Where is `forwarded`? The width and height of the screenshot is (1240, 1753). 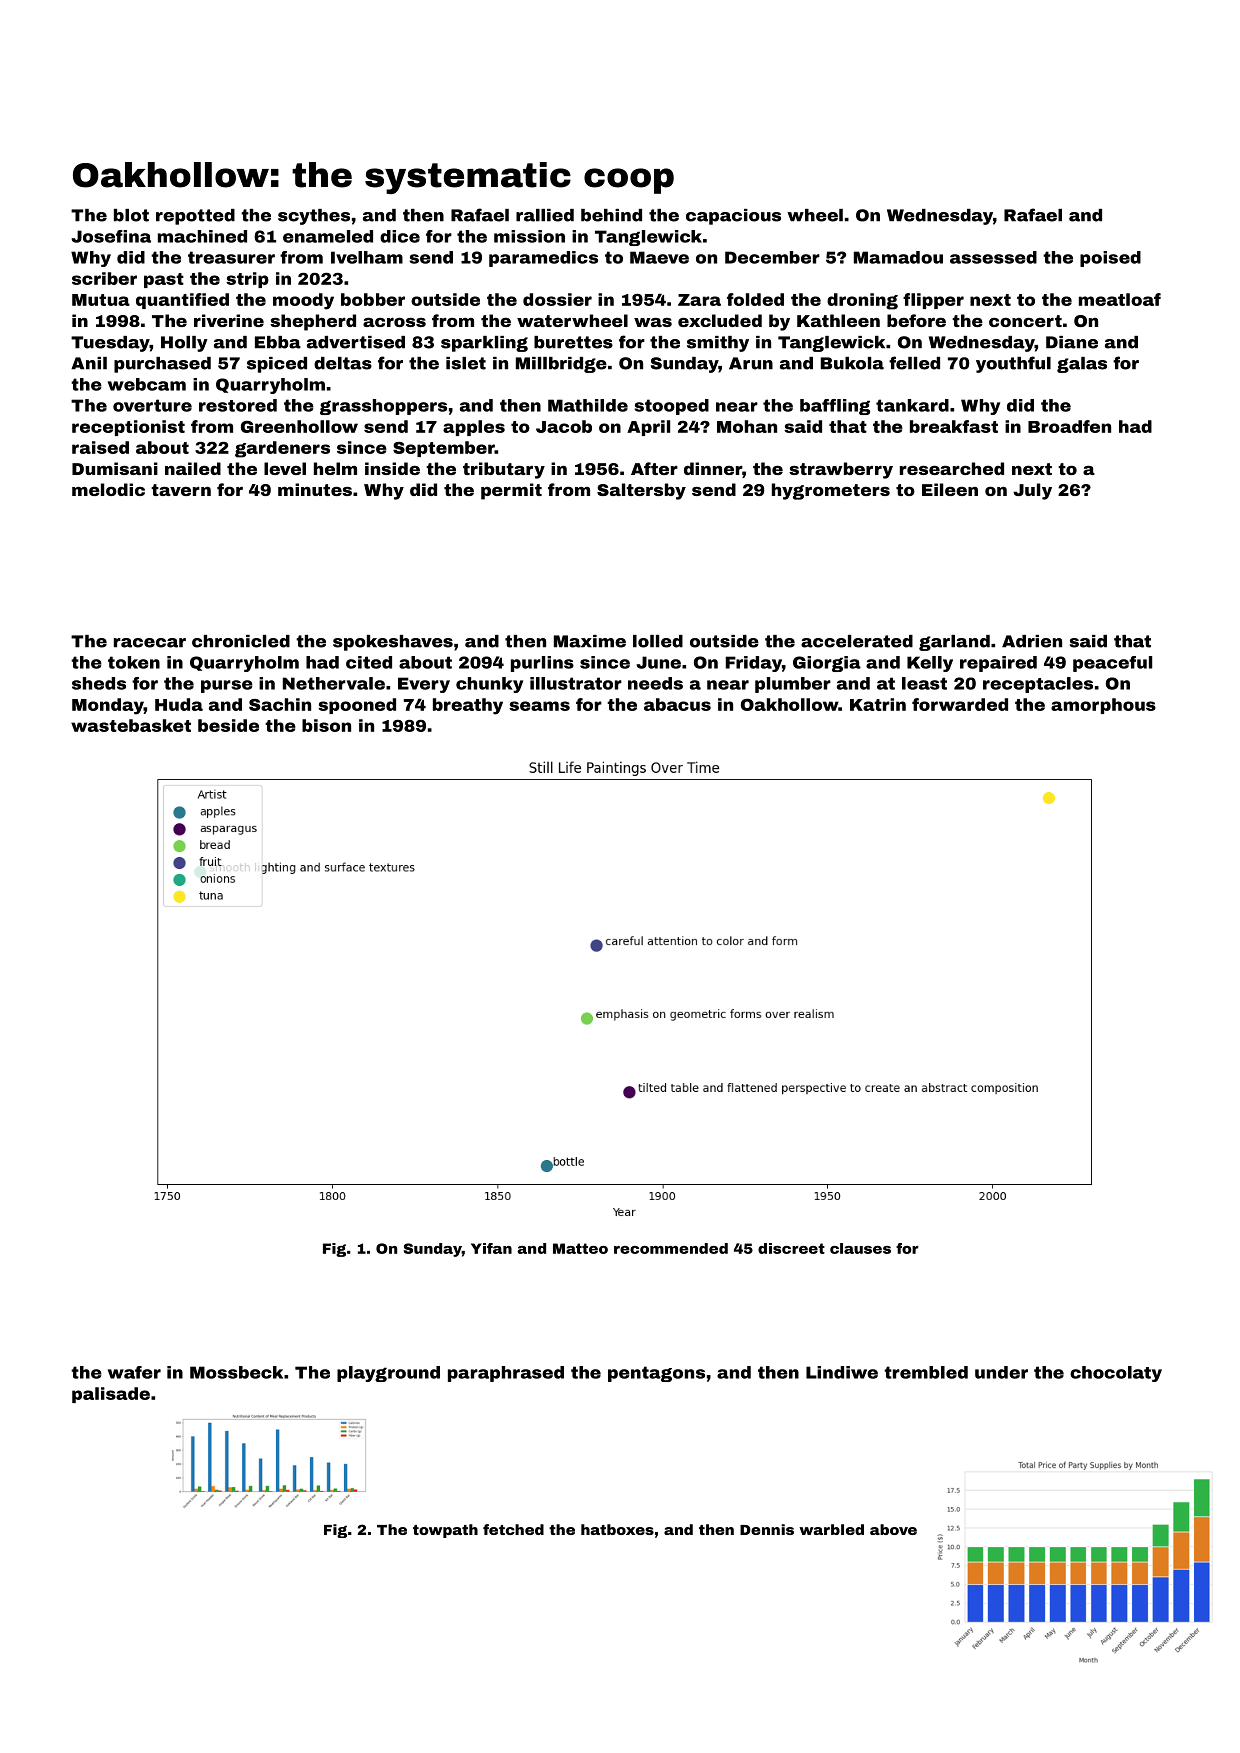 forwarded is located at coordinates (960, 704).
